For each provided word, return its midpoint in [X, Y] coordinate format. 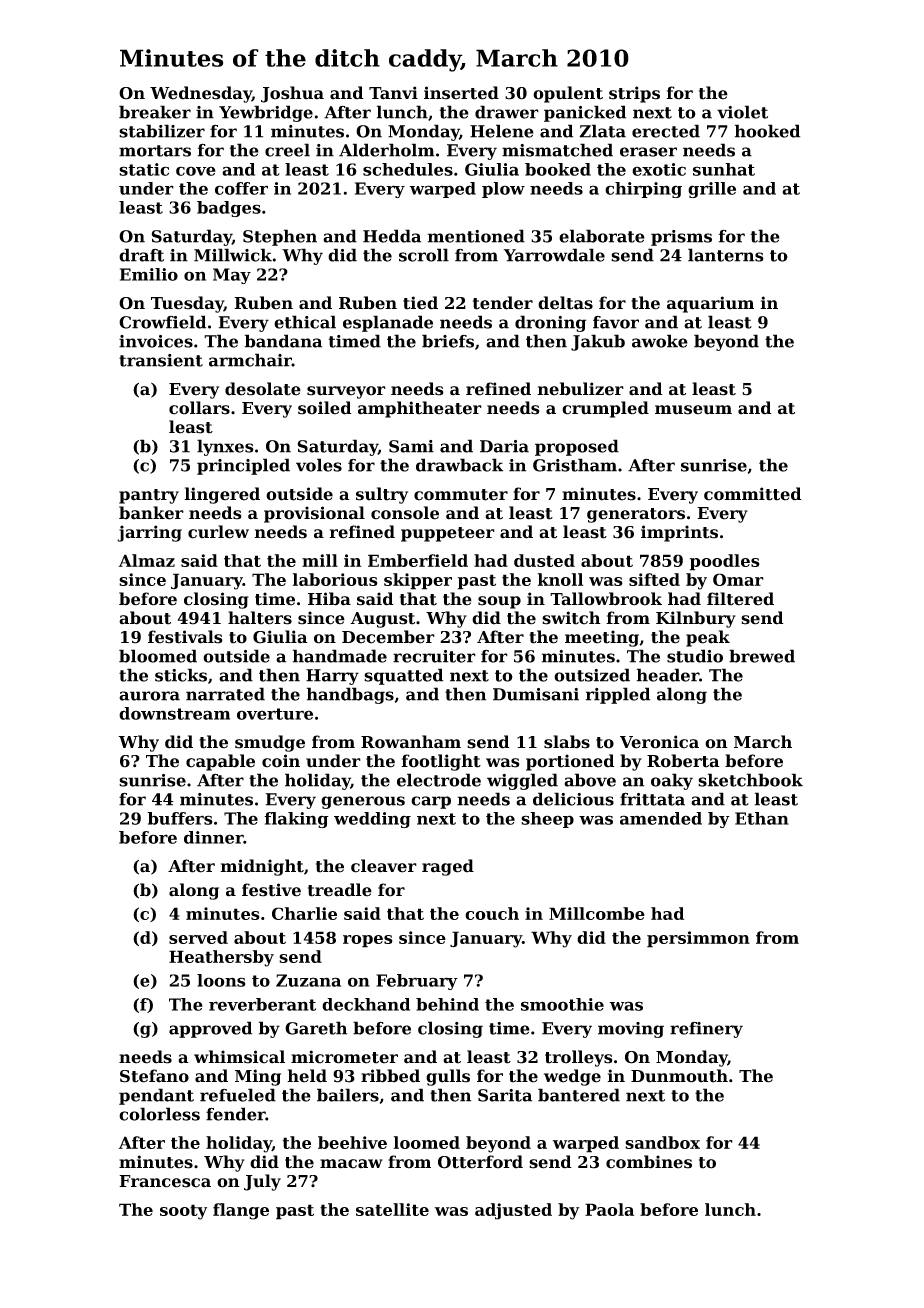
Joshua [292, 94]
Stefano [154, 1076]
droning [550, 323]
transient [161, 360]
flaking [296, 820]
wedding [372, 820]
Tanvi [393, 93]
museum [693, 410]
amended [661, 818]
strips [634, 94]
